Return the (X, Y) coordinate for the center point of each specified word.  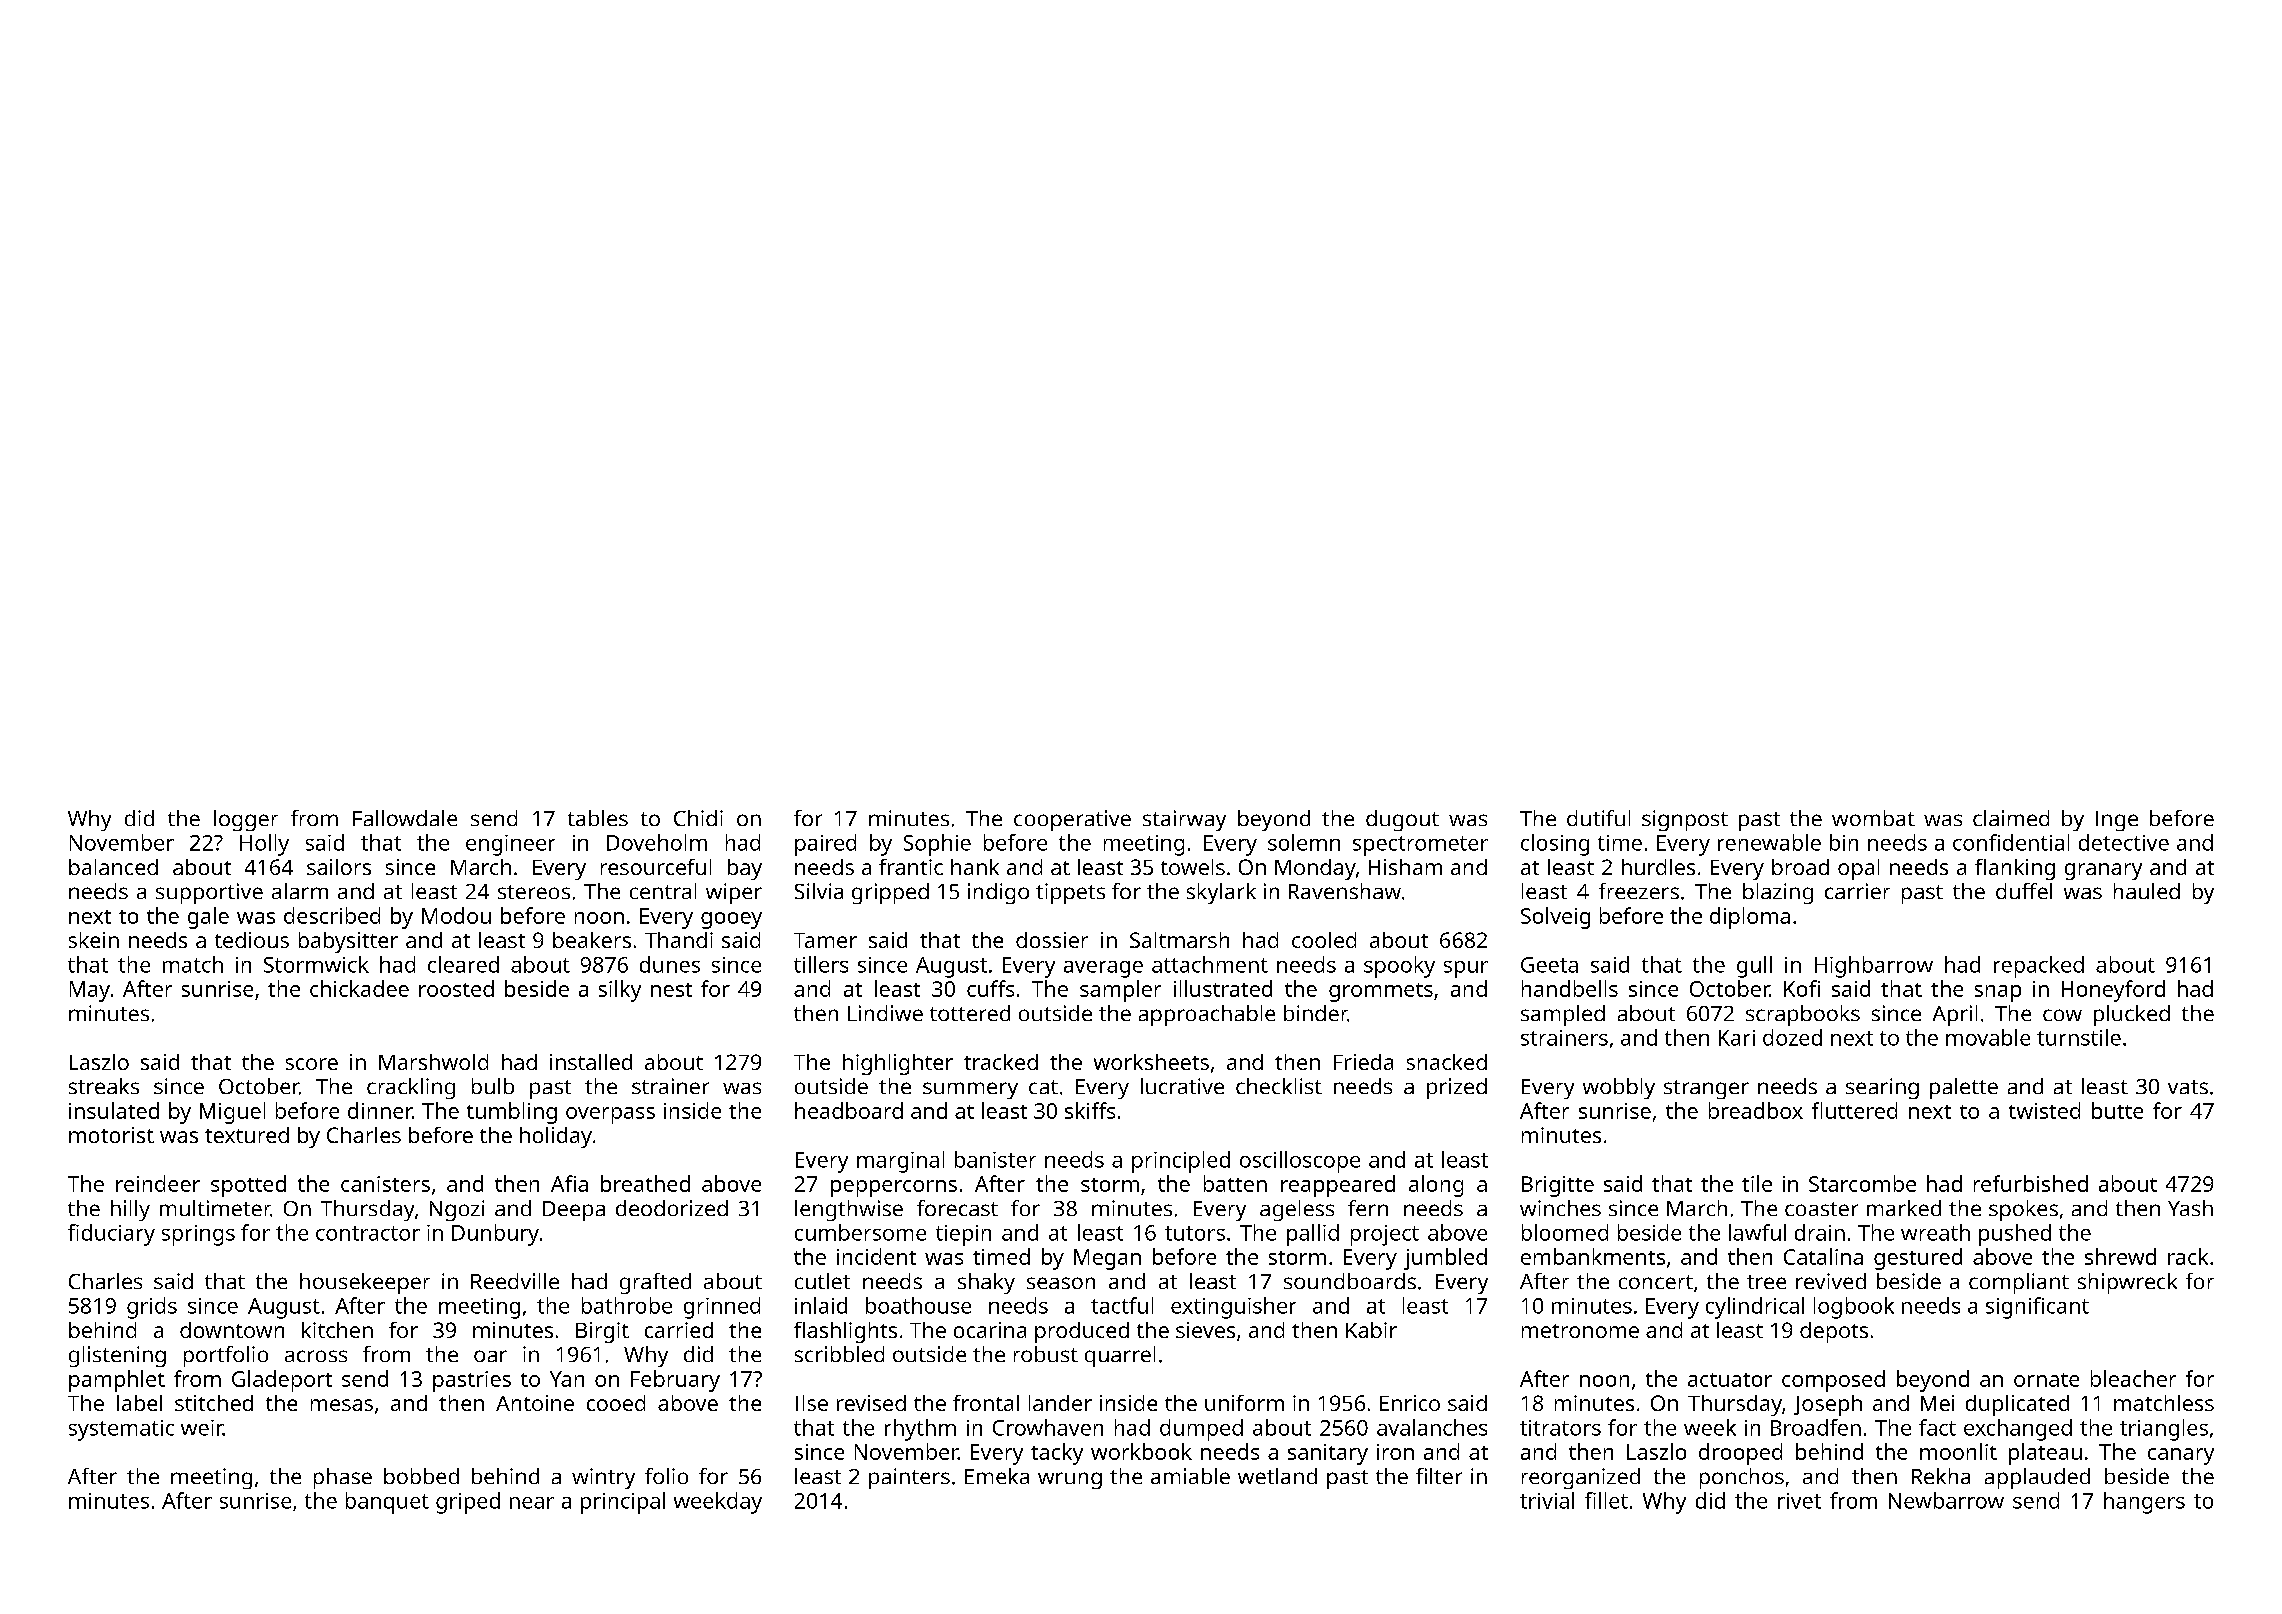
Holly (264, 845)
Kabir (1371, 1330)
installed (591, 1062)
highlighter (898, 1064)
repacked (2039, 967)
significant (2037, 1308)
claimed (2011, 818)
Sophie (937, 845)
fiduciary (111, 1235)
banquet (387, 1503)
